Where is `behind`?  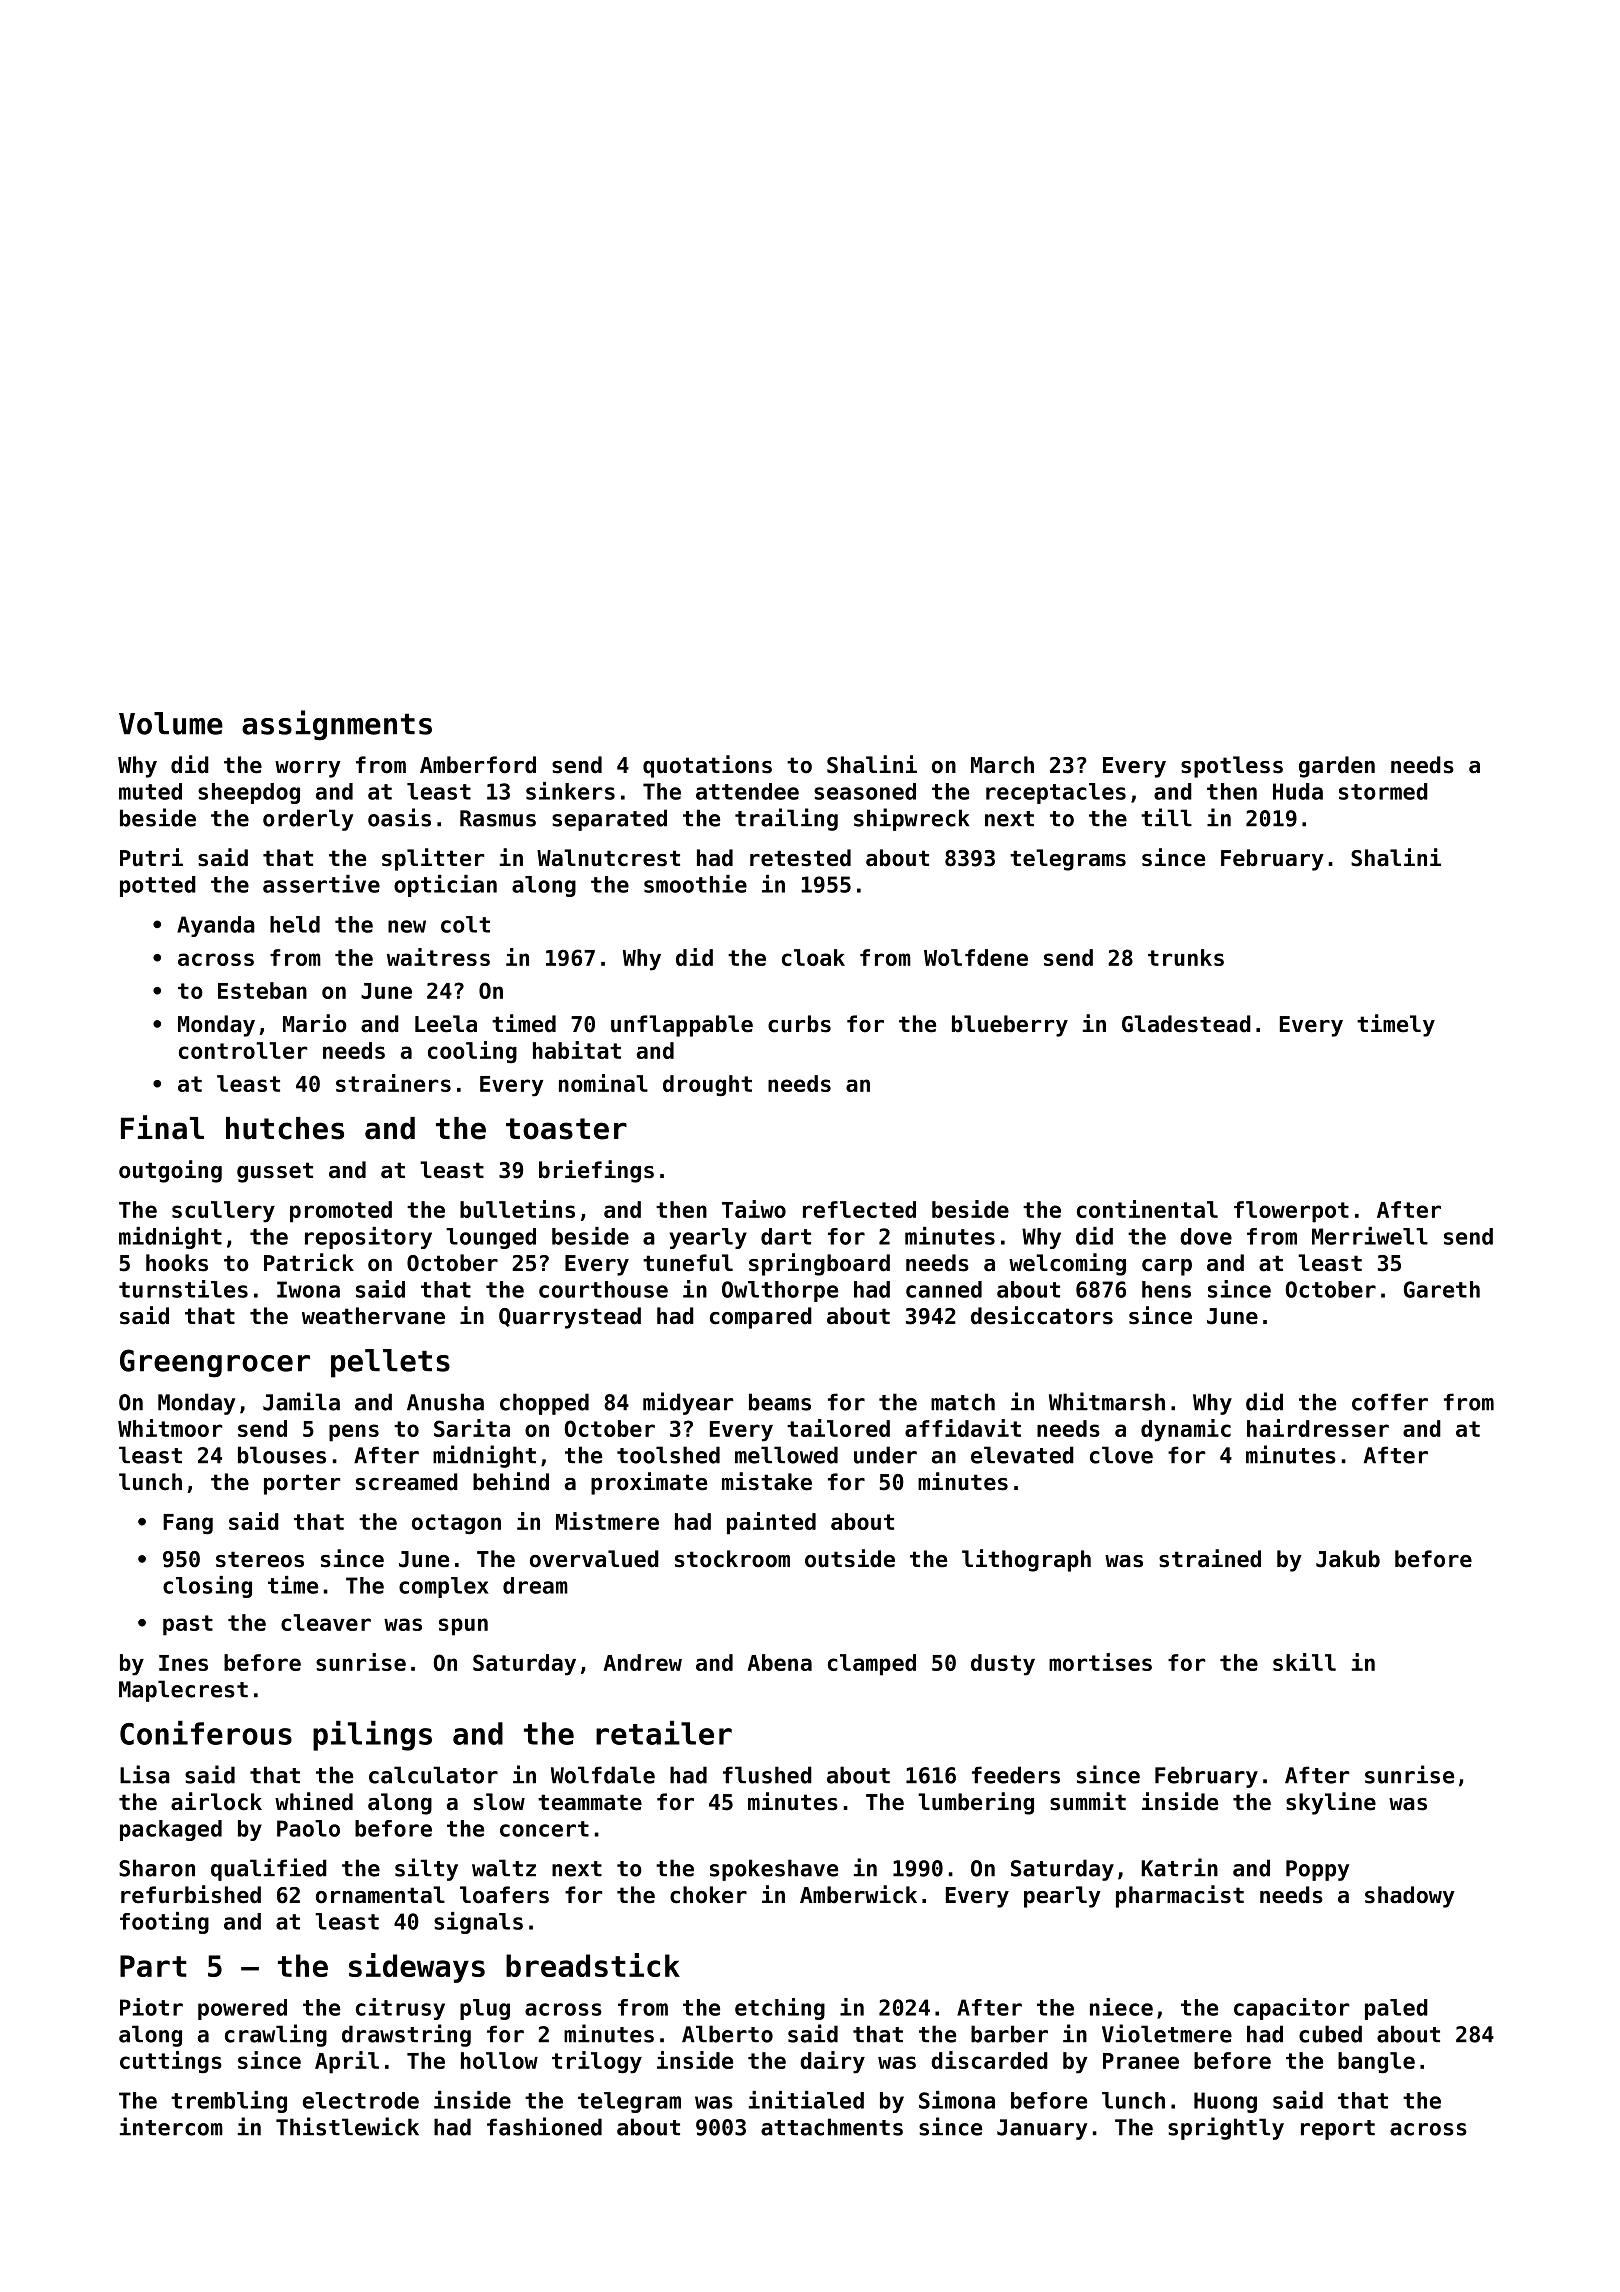 behind is located at coordinates (511, 1481).
